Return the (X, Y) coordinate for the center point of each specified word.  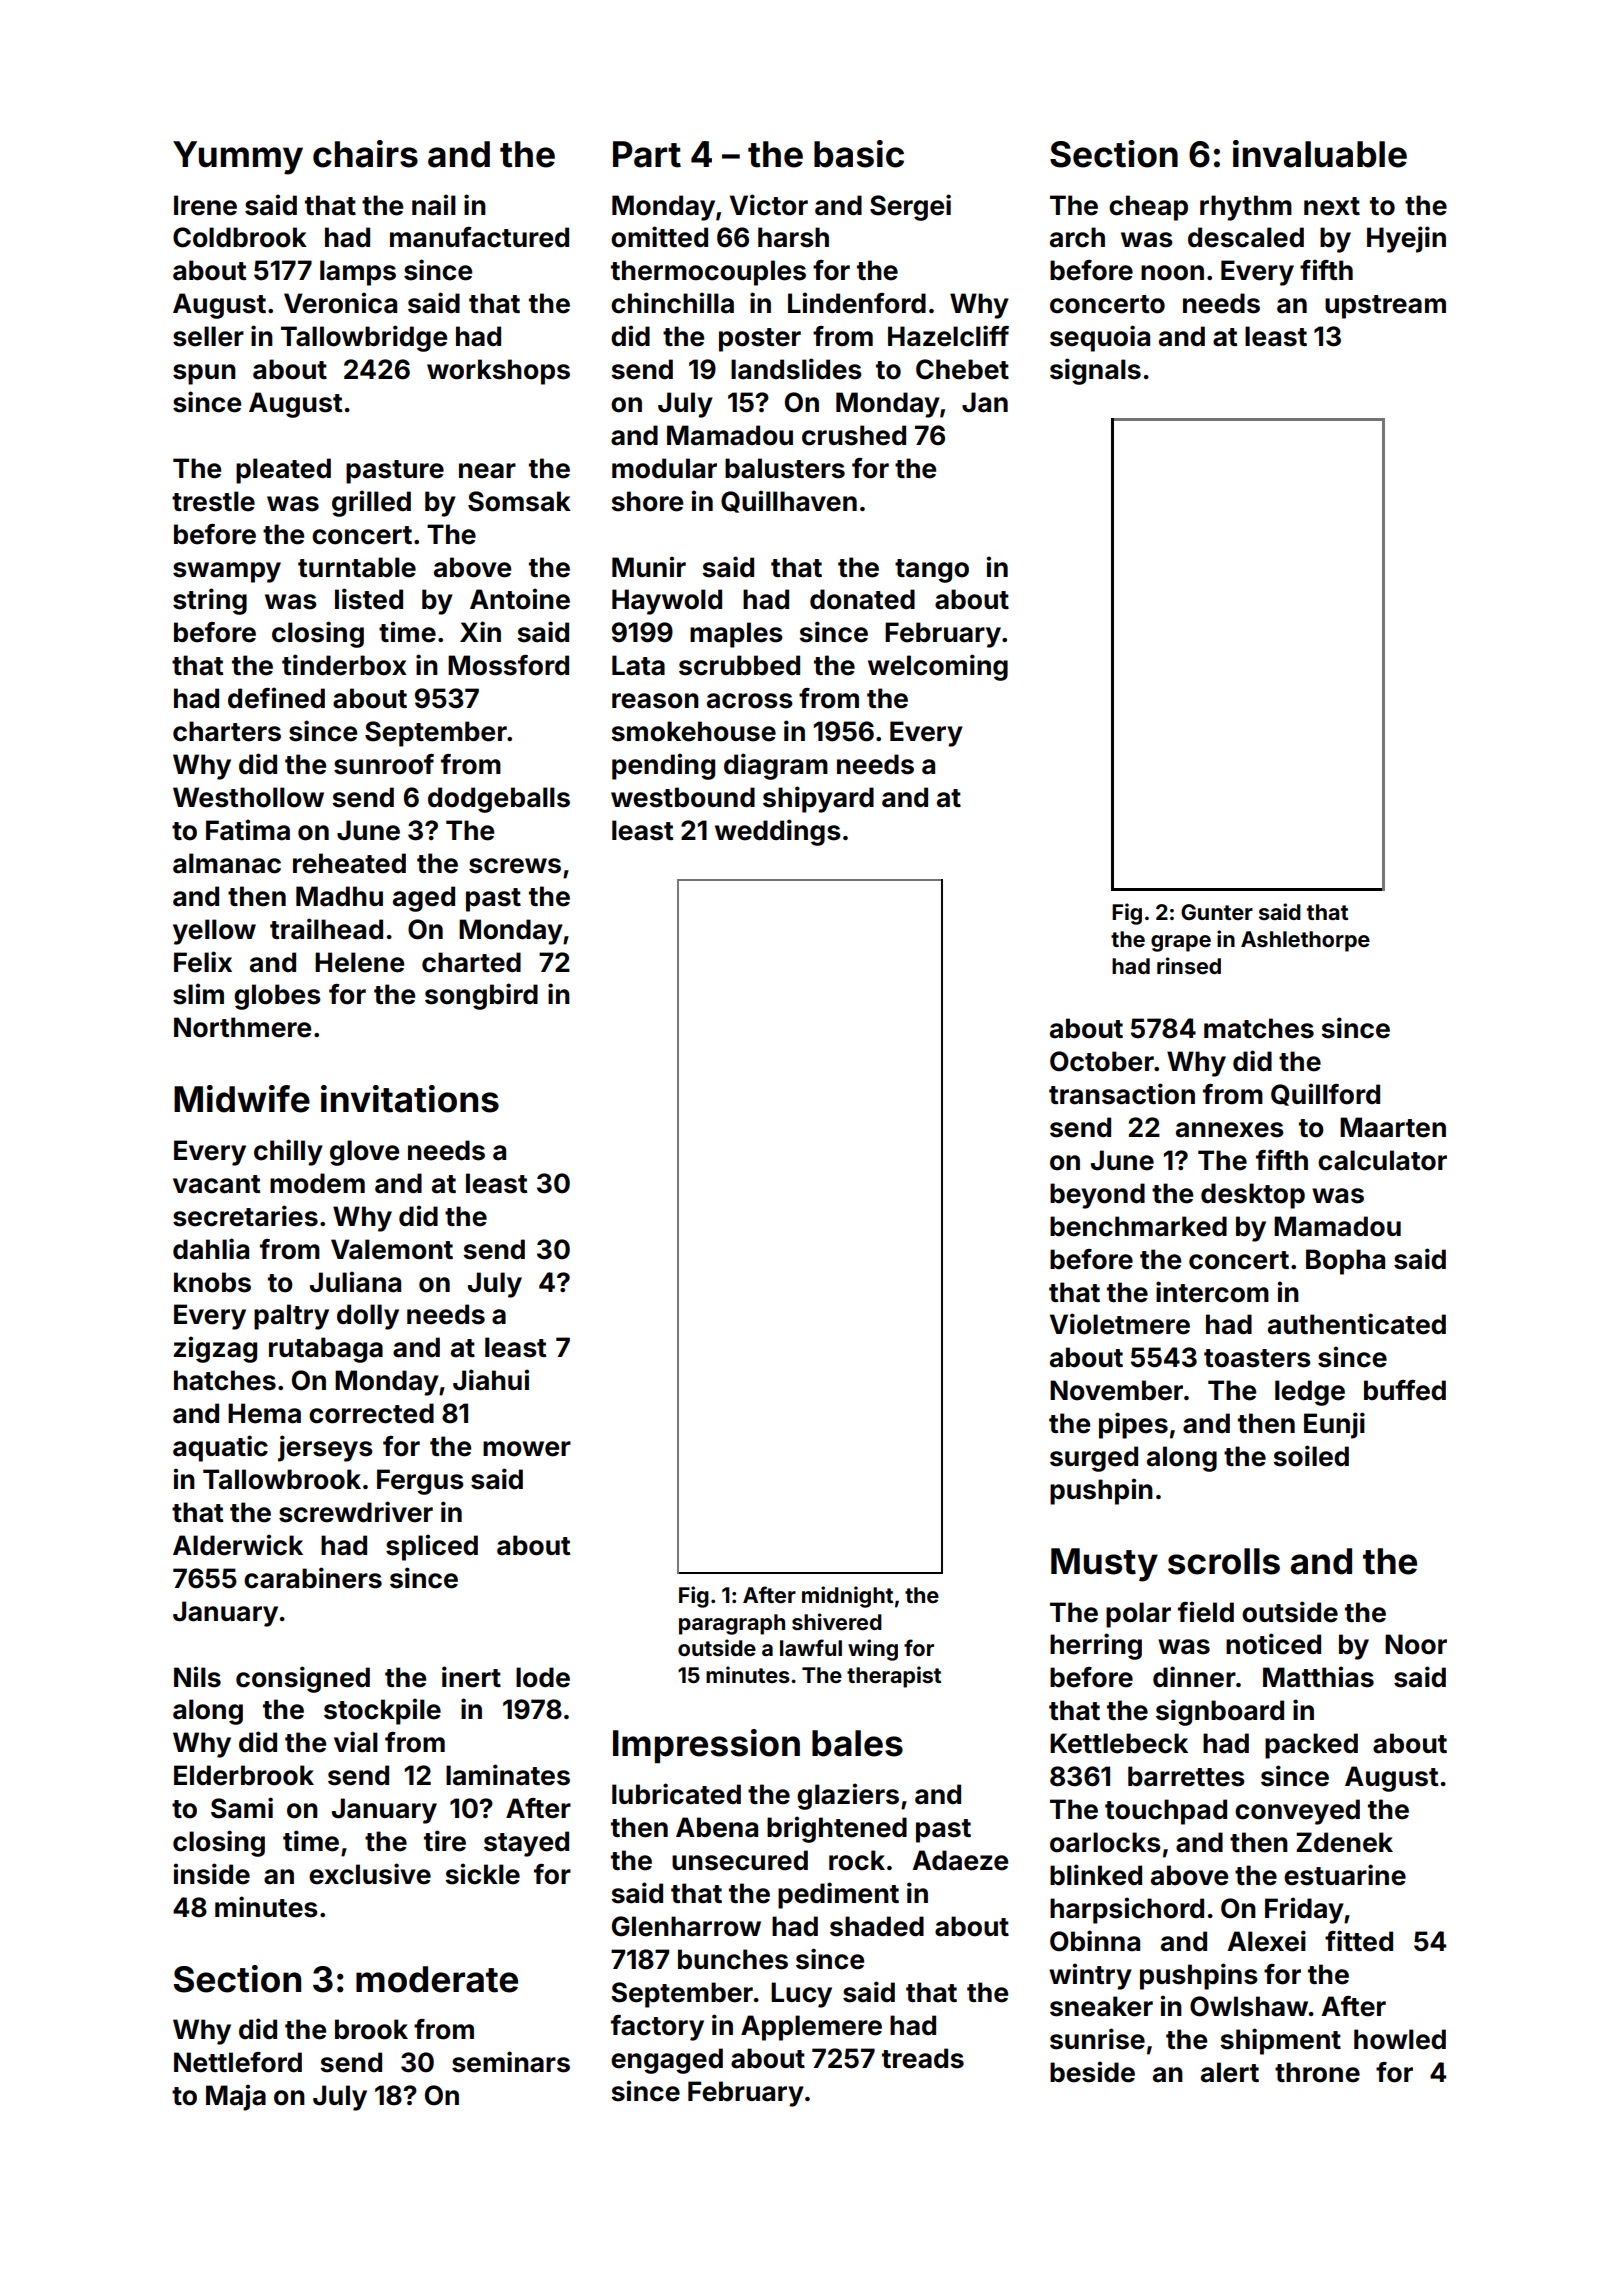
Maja (236, 2097)
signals (1095, 371)
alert (1230, 2072)
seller (208, 336)
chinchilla (672, 303)
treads (923, 2058)
